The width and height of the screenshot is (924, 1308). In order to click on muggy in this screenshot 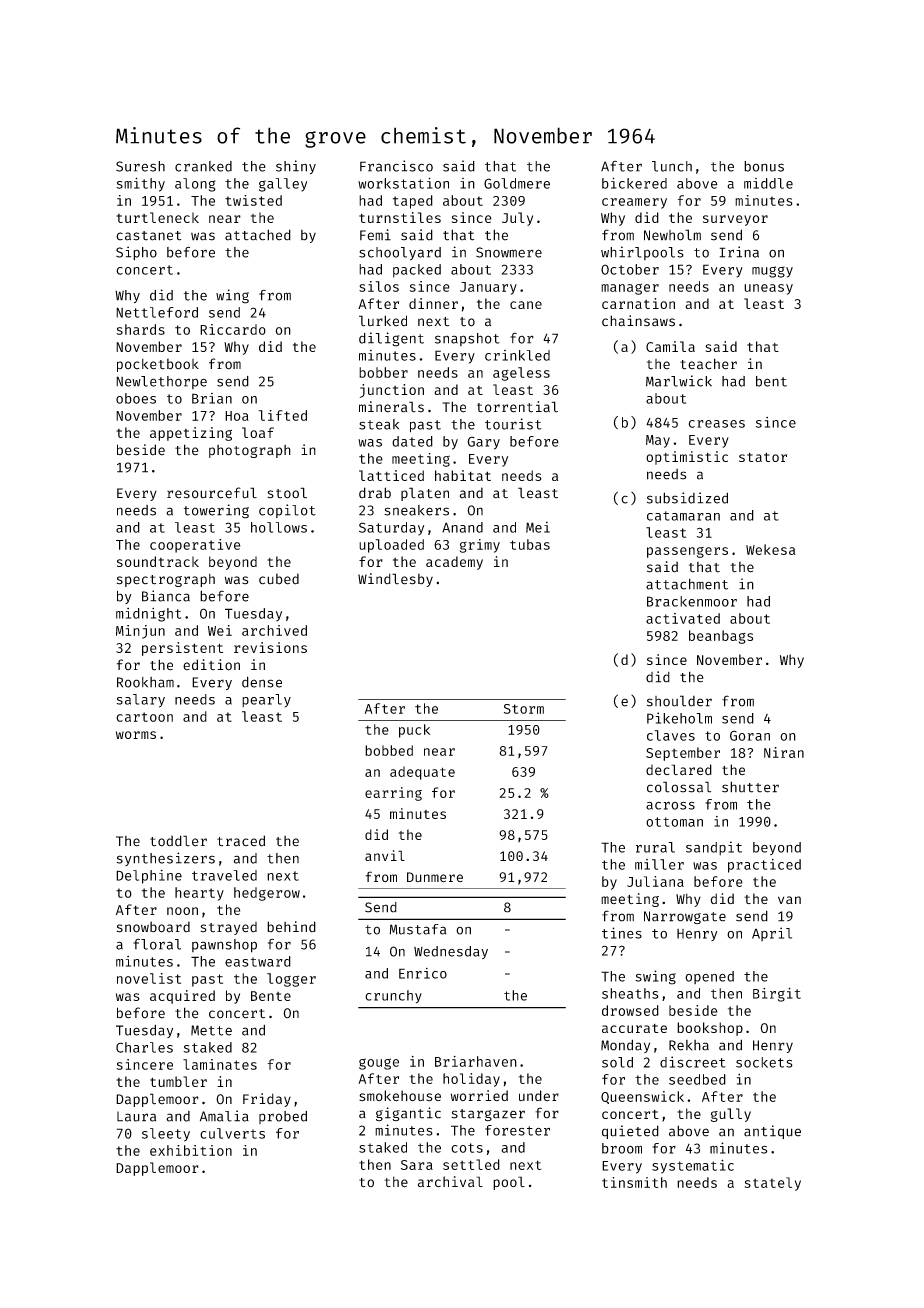, I will do `click(772, 272)`.
